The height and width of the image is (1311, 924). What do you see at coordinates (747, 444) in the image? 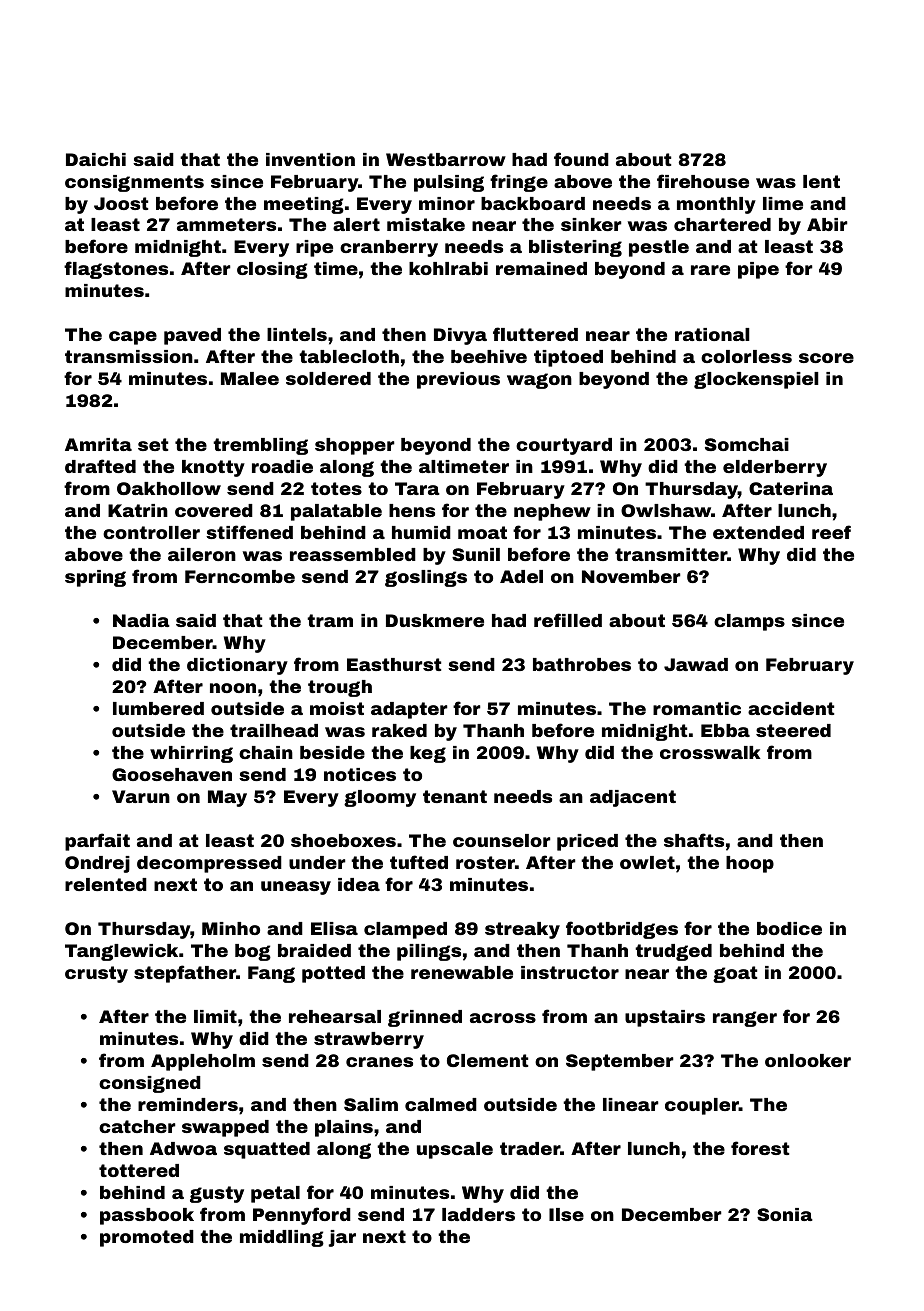
I see `Somchai` at bounding box center [747, 444].
